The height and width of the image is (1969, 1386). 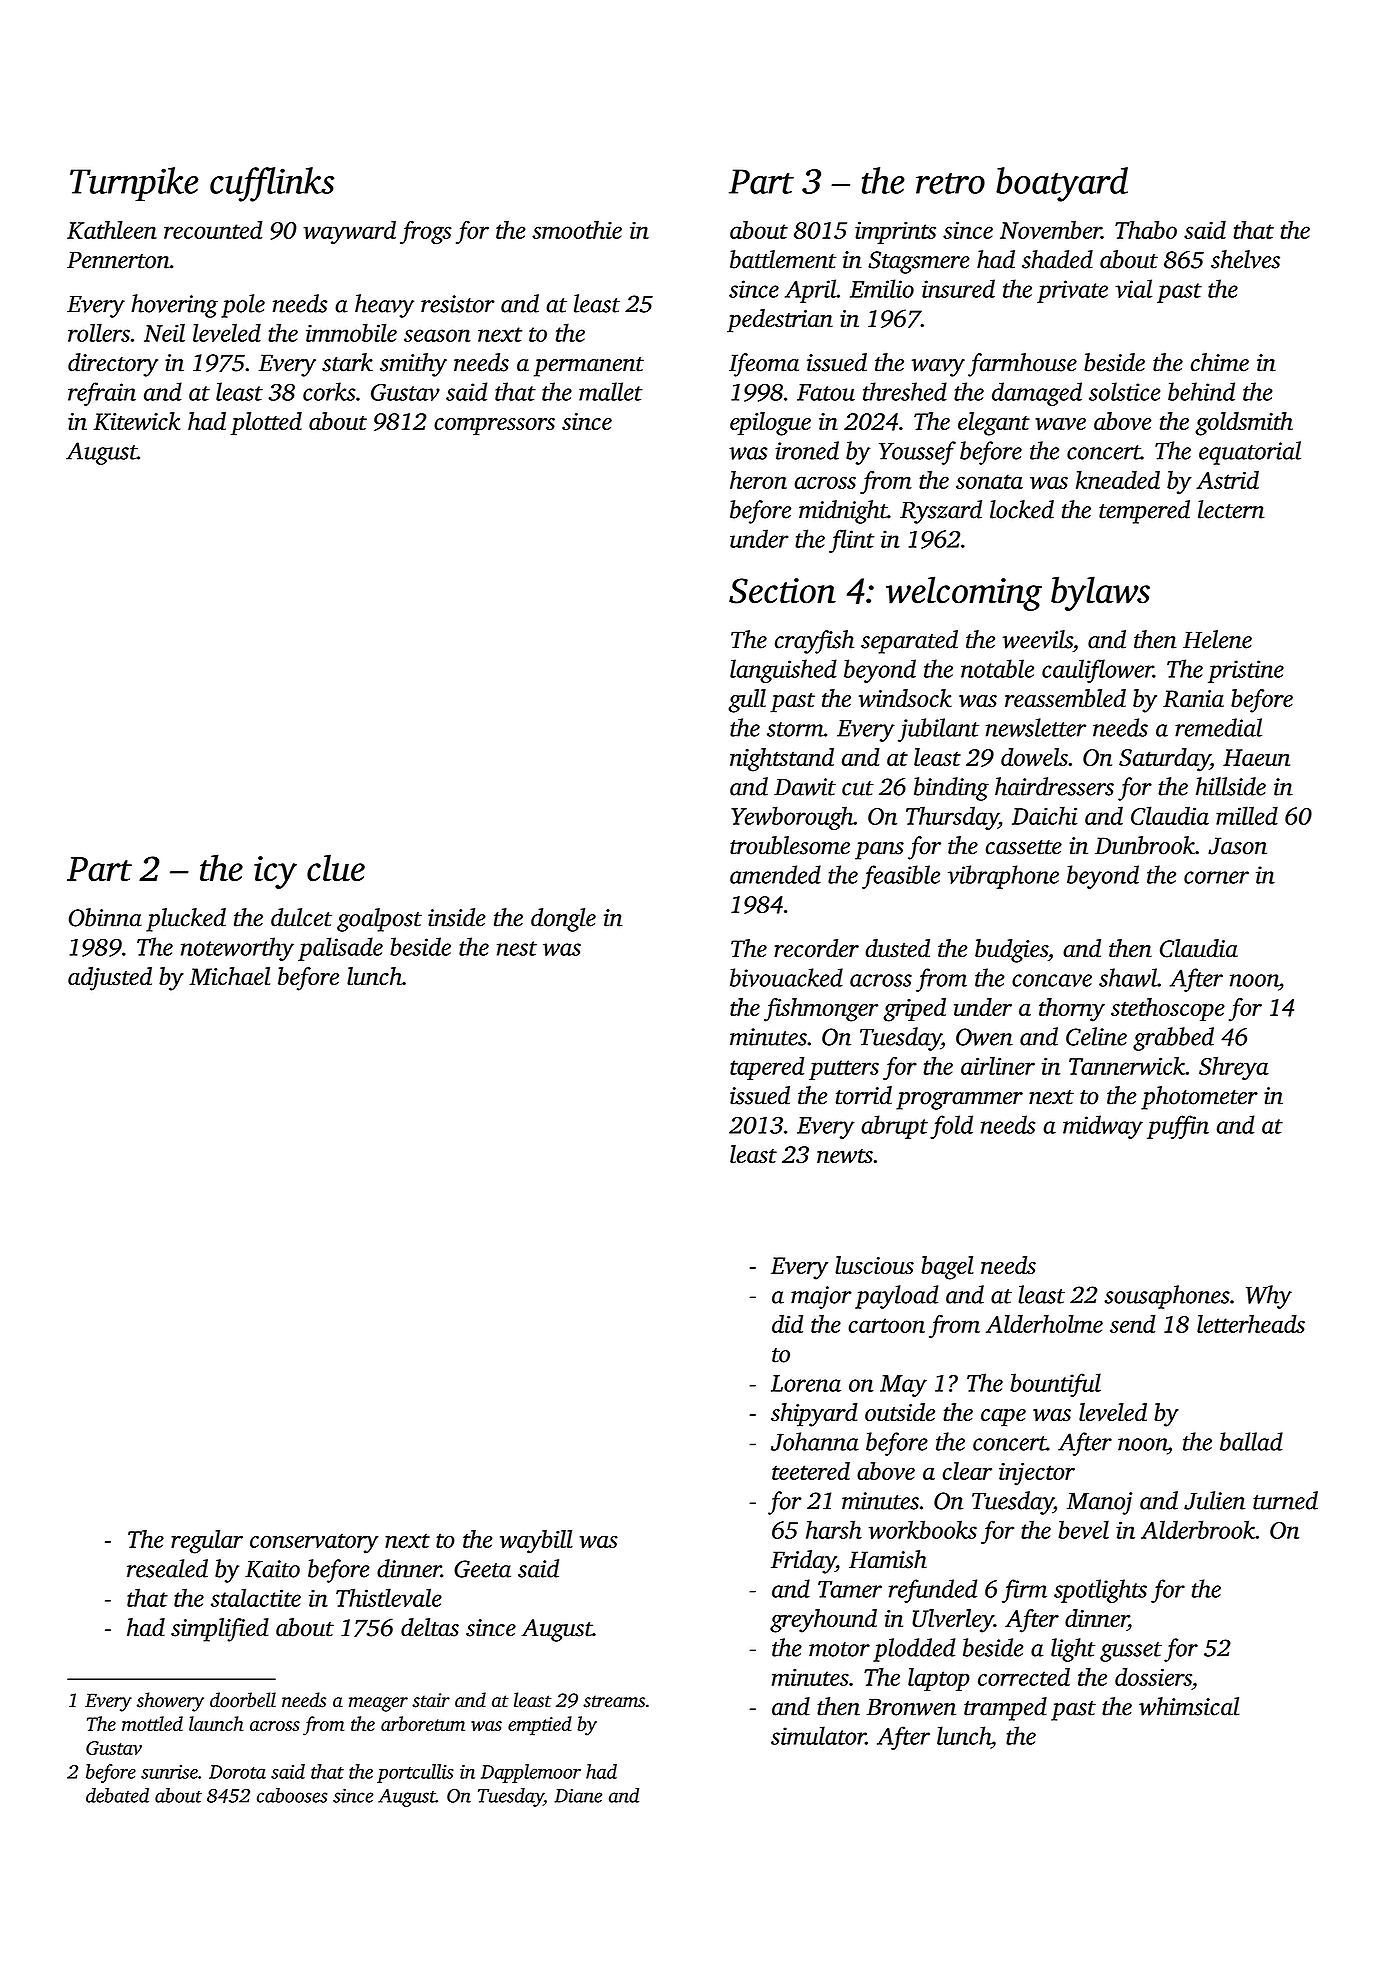 I want to click on thorny, so click(x=1072, y=1010).
